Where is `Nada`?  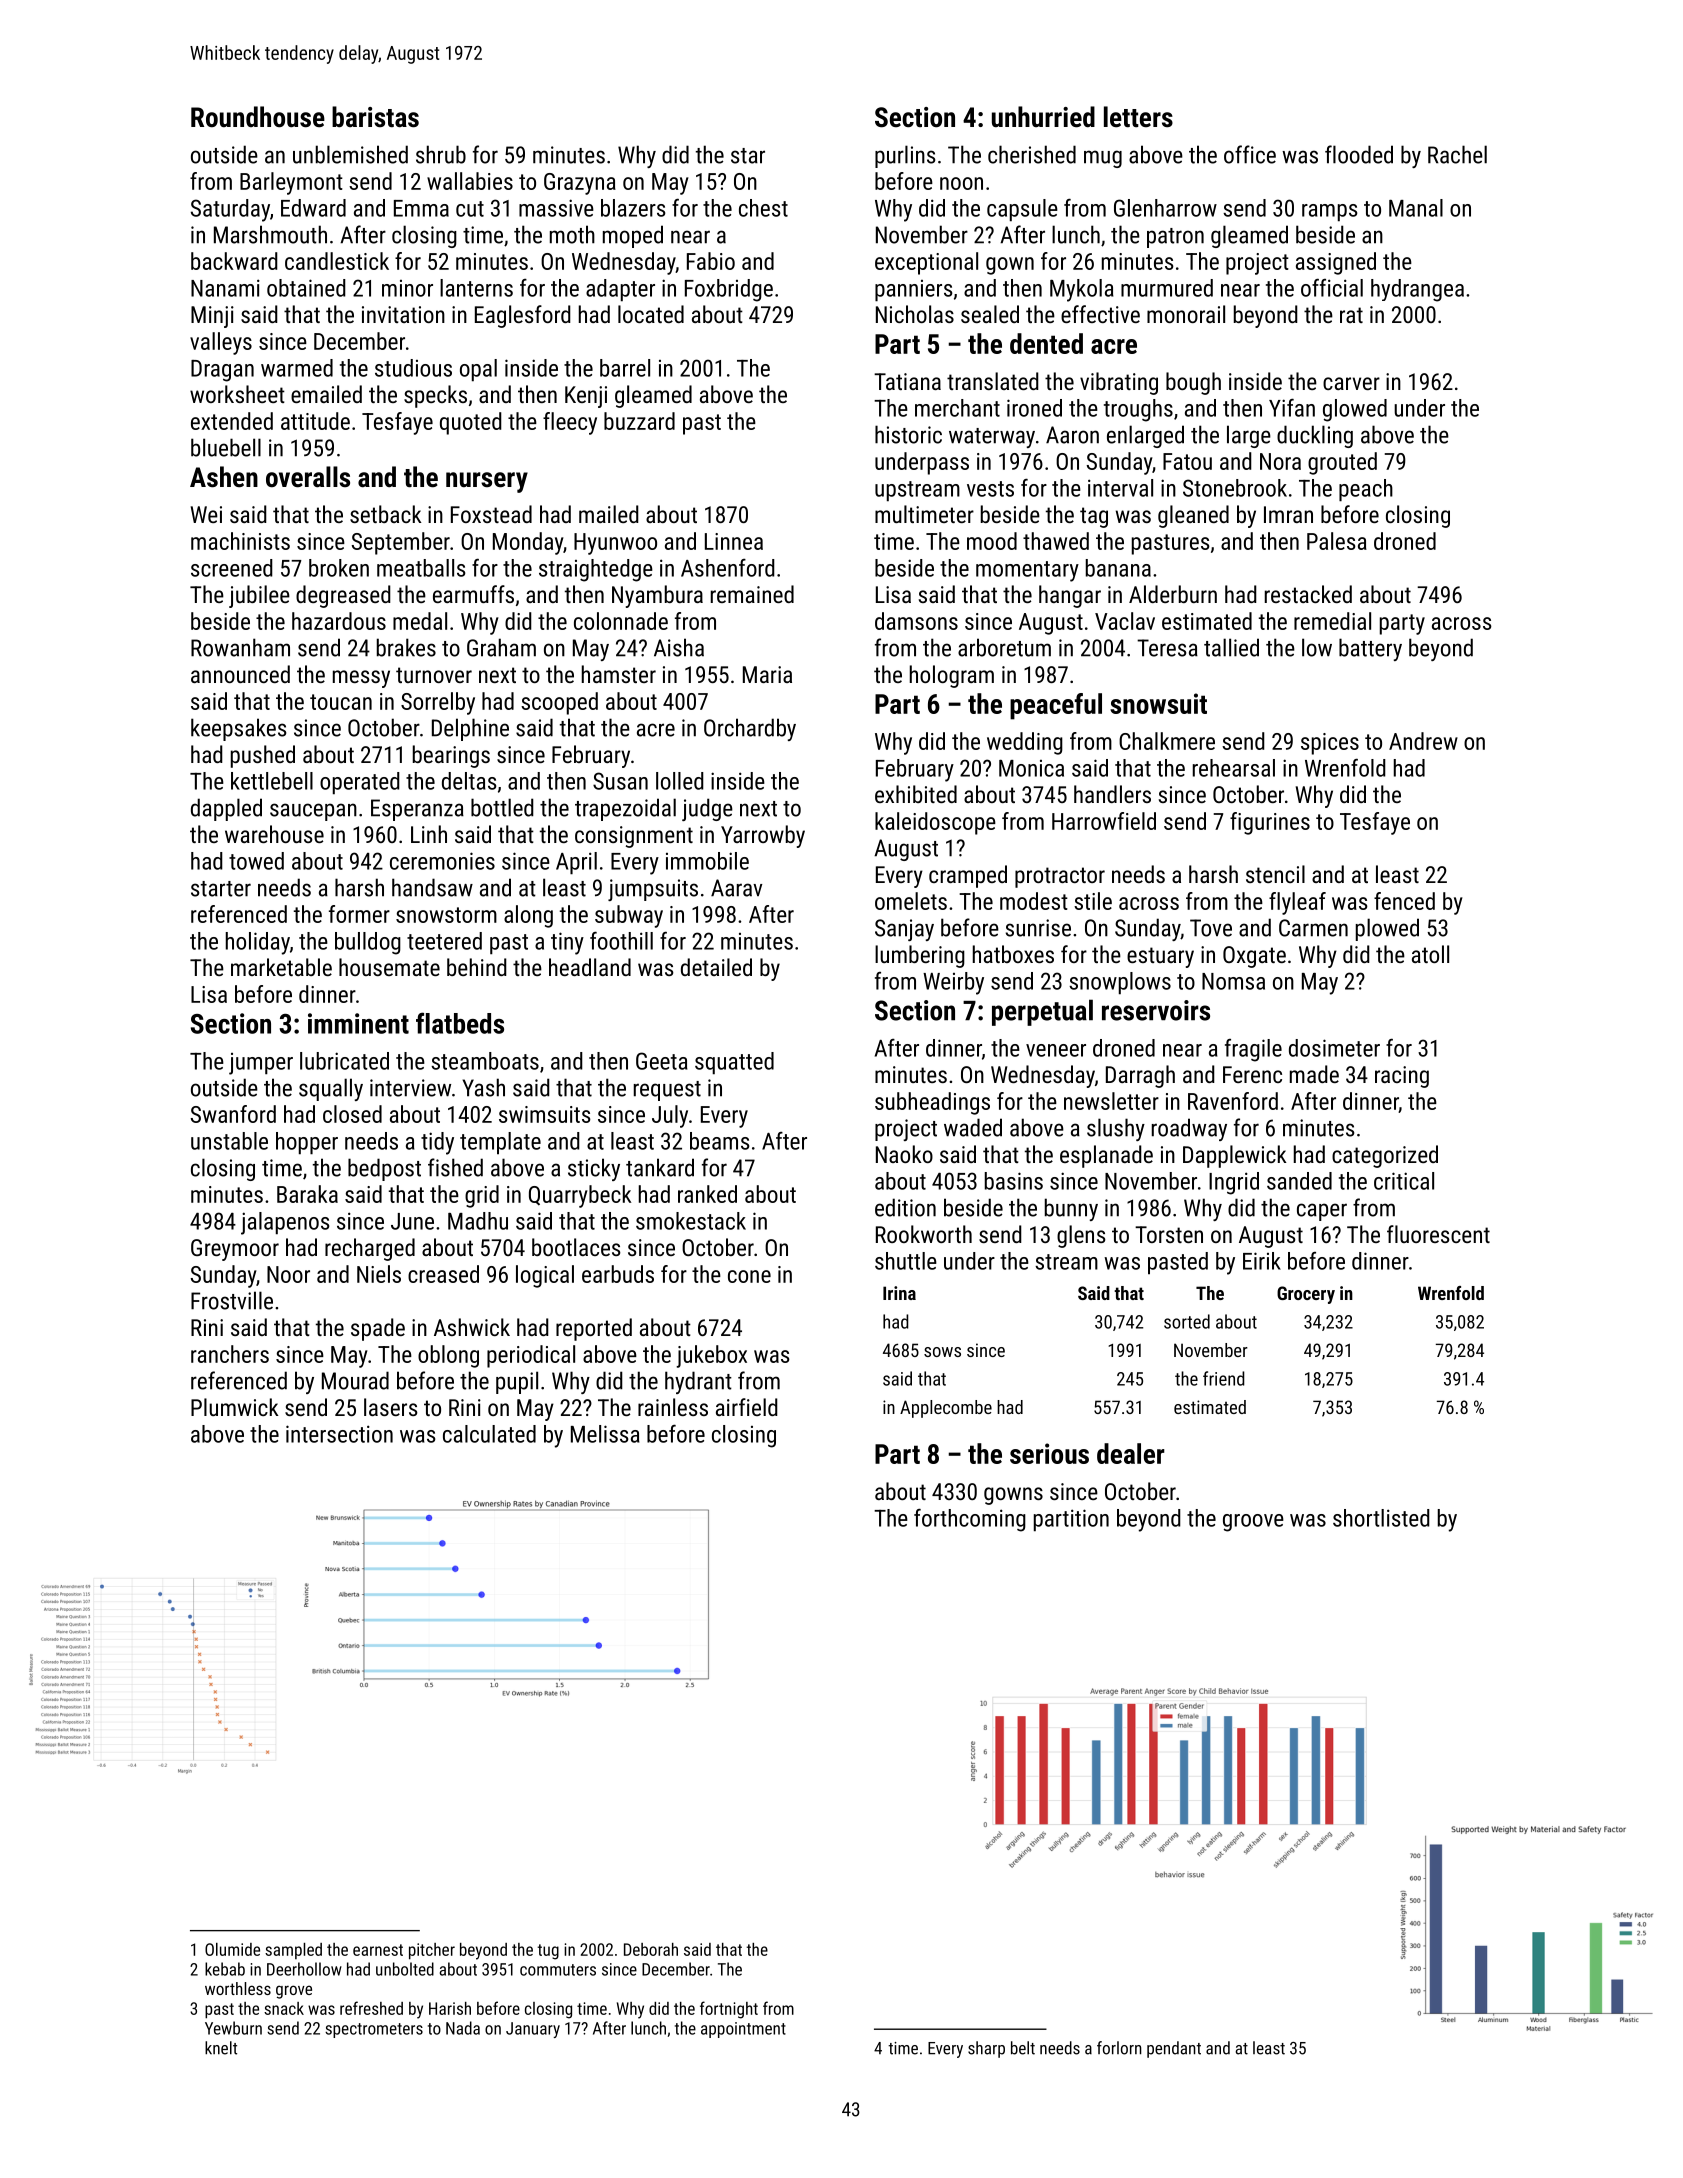
Nada is located at coordinates (463, 2028).
